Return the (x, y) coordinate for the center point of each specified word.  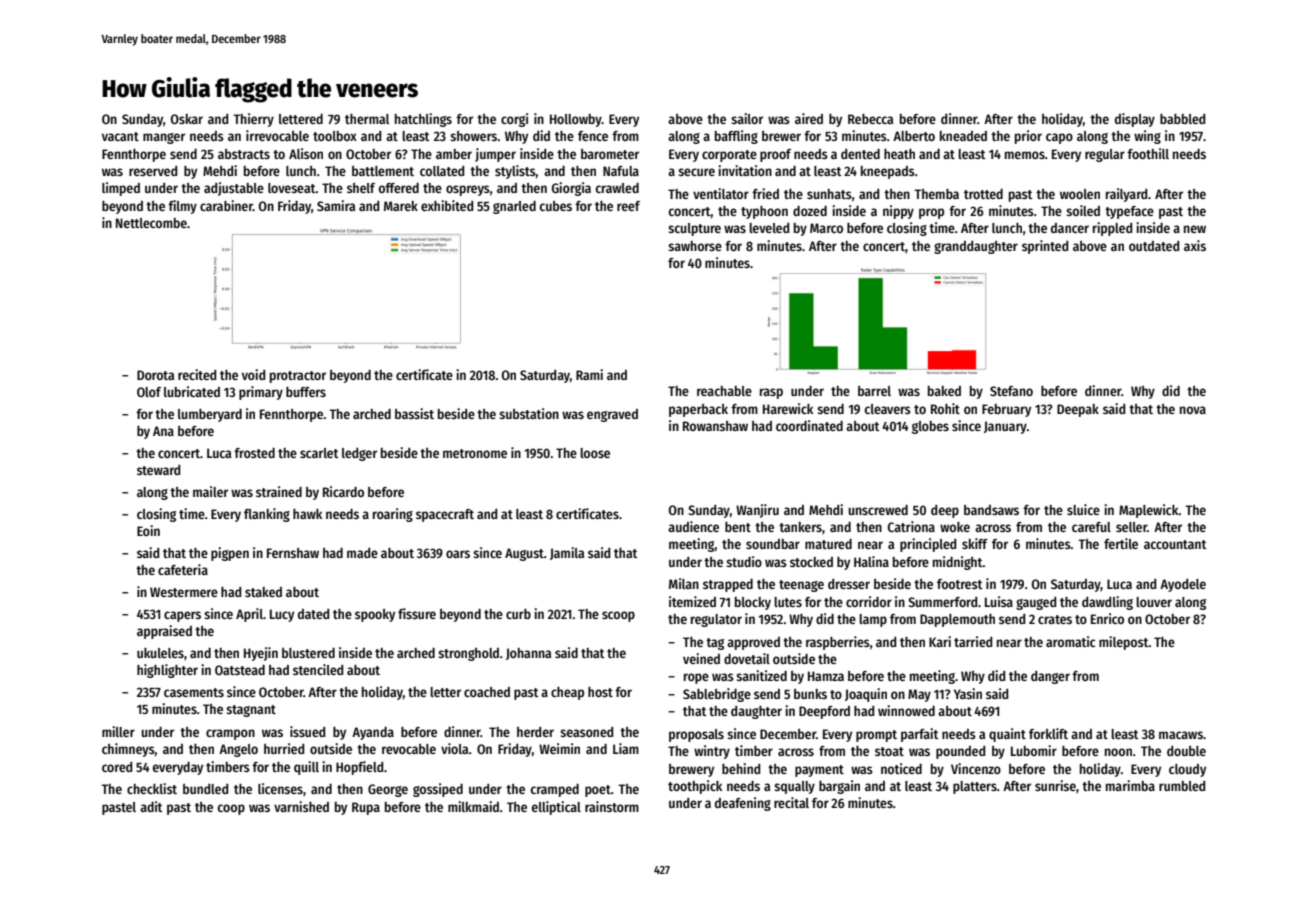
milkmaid (473, 806)
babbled (1182, 119)
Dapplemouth (957, 620)
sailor (747, 118)
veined (701, 658)
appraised (164, 632)
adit (151, 806)
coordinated (809, 425)
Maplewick (1149, 511)
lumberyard (210, 415)
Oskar (187, 119)
